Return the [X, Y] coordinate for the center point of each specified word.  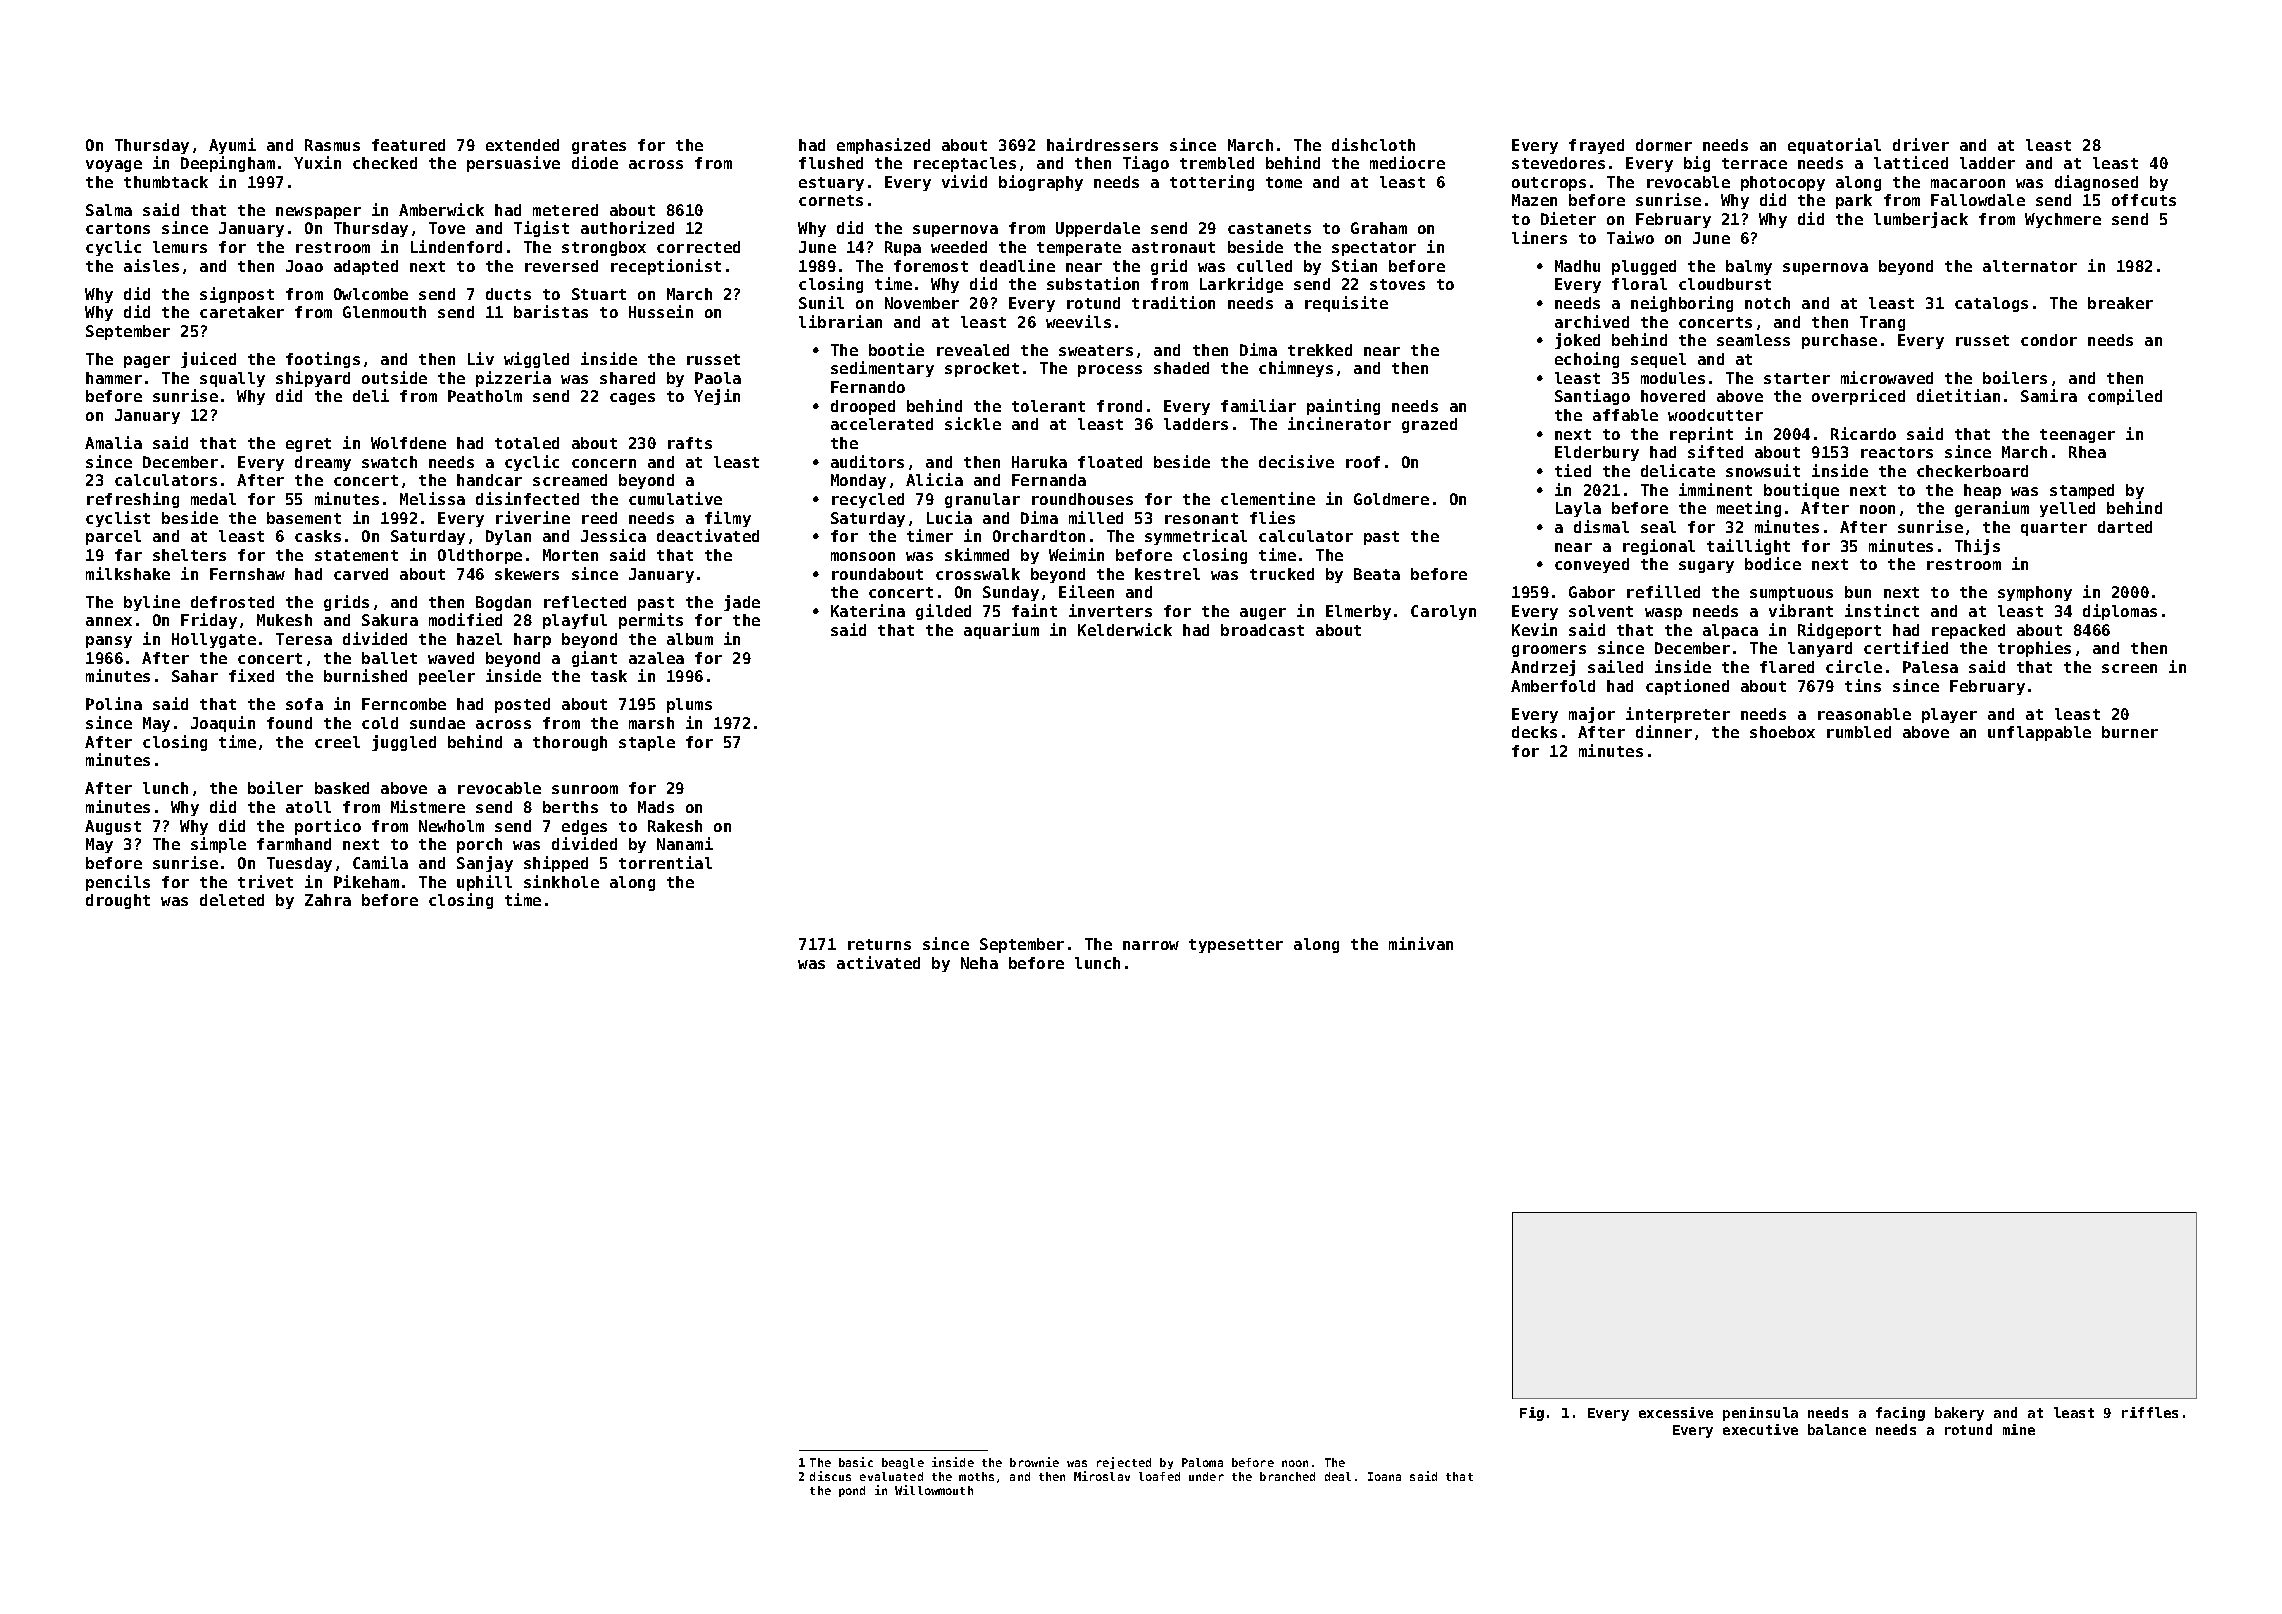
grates [599, 147]
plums [689, 705]
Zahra [328, 900]
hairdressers [1102, 144]
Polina [114, 703]
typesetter [1236, 946]
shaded [1181, 368]
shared [627, 378]
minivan [1421, 943]
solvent [1601, 611]
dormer [1664, 145]
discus [830, 1476]
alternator [2030, 266]
